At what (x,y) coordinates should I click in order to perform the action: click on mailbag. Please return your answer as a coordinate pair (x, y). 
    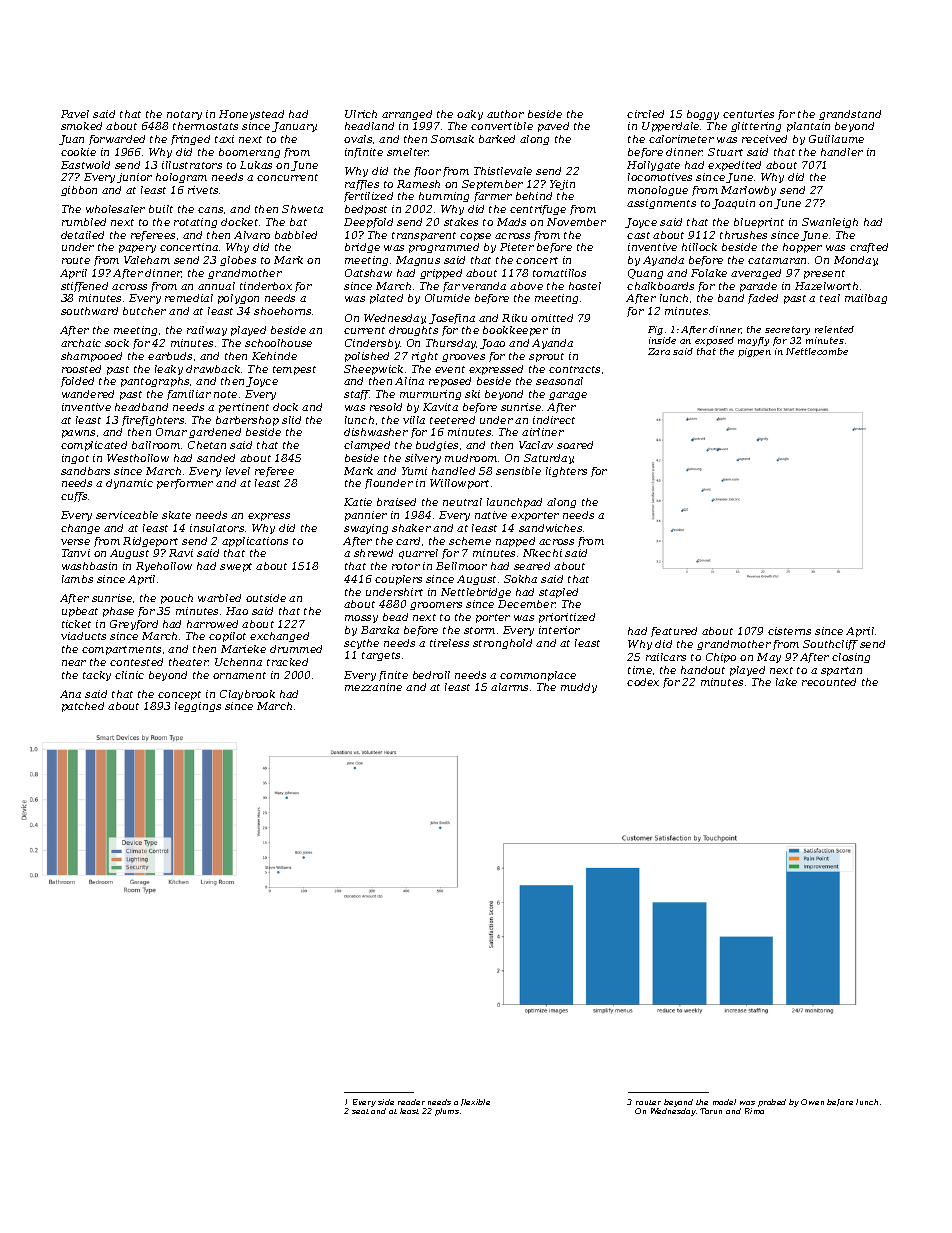
    Looking at the image, I should click on (866, 299).
